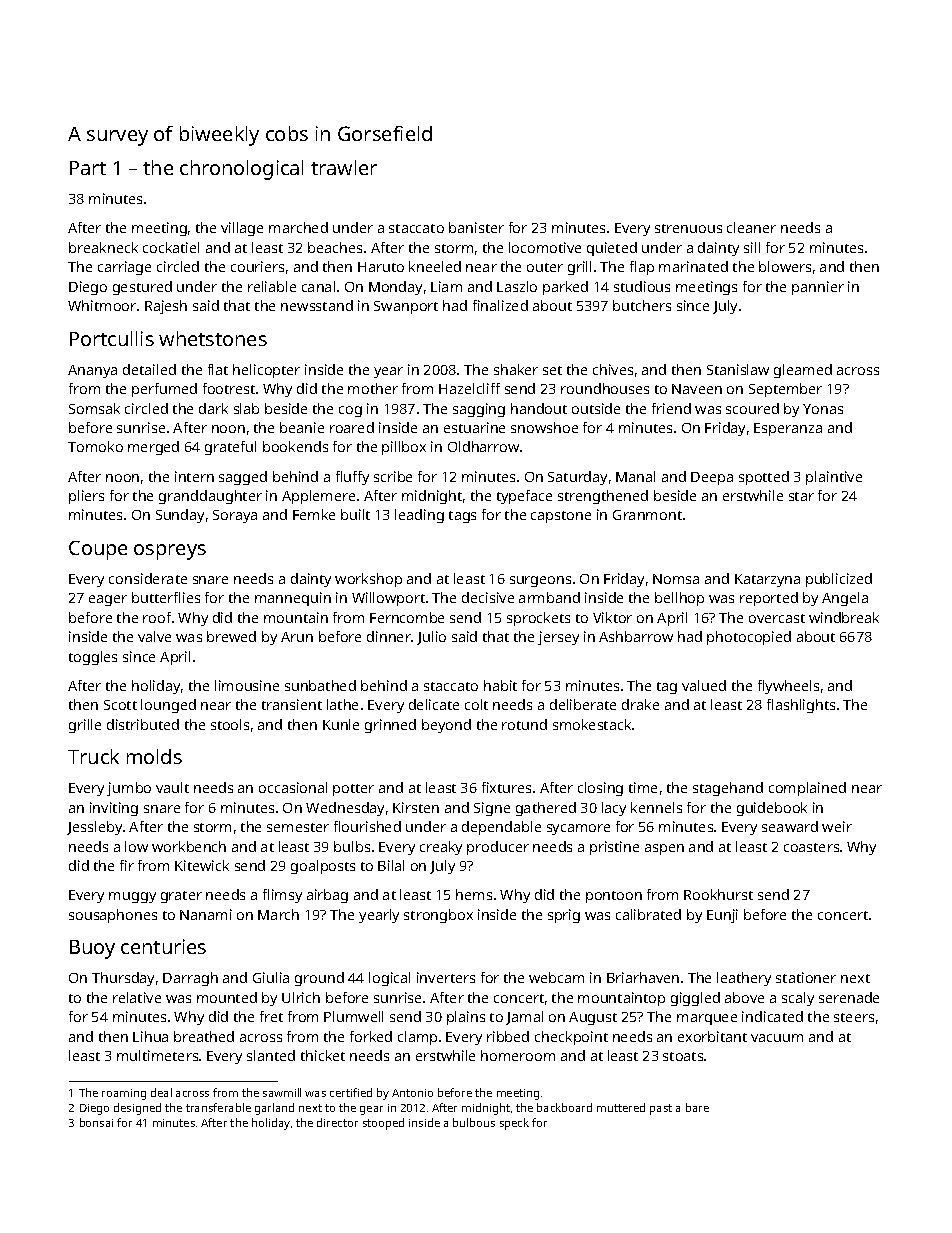 The height and width of the document is (1233, 952). I want to click on bulbous, so click(474, 1122).
